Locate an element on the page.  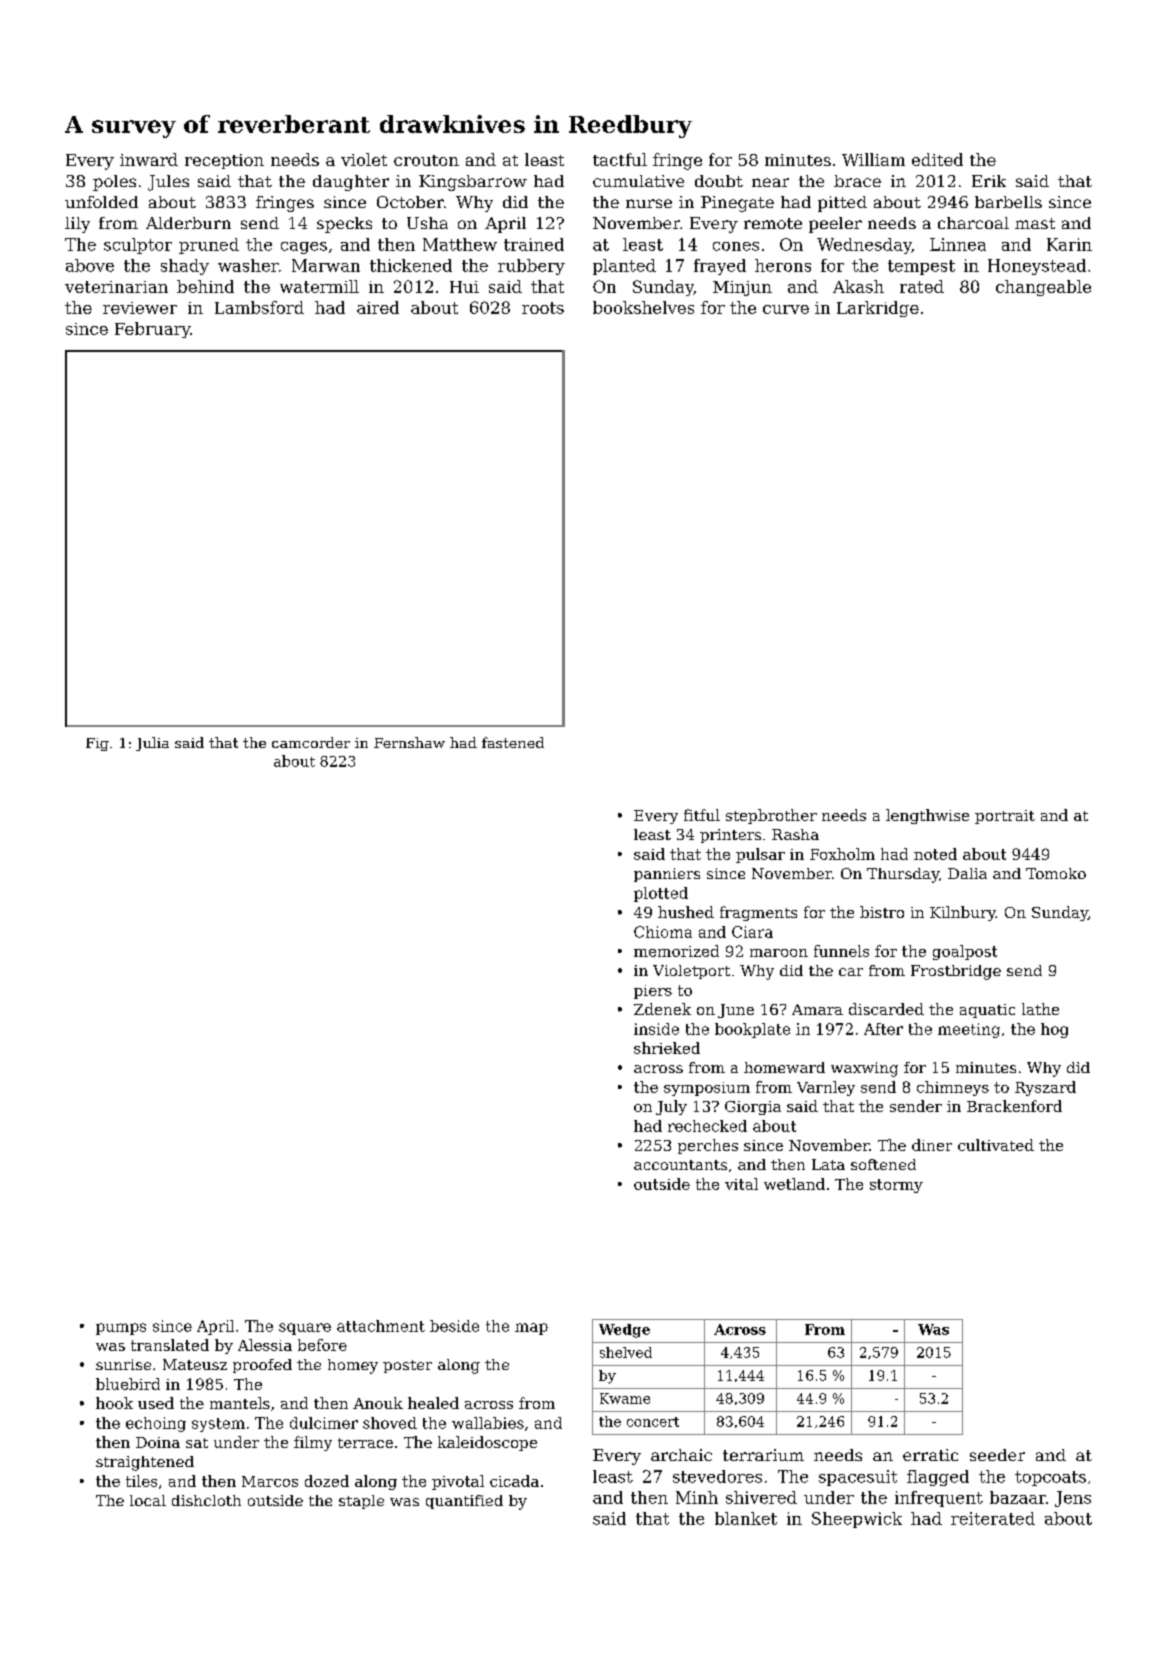
roots is located at coordinates (543, 308).
